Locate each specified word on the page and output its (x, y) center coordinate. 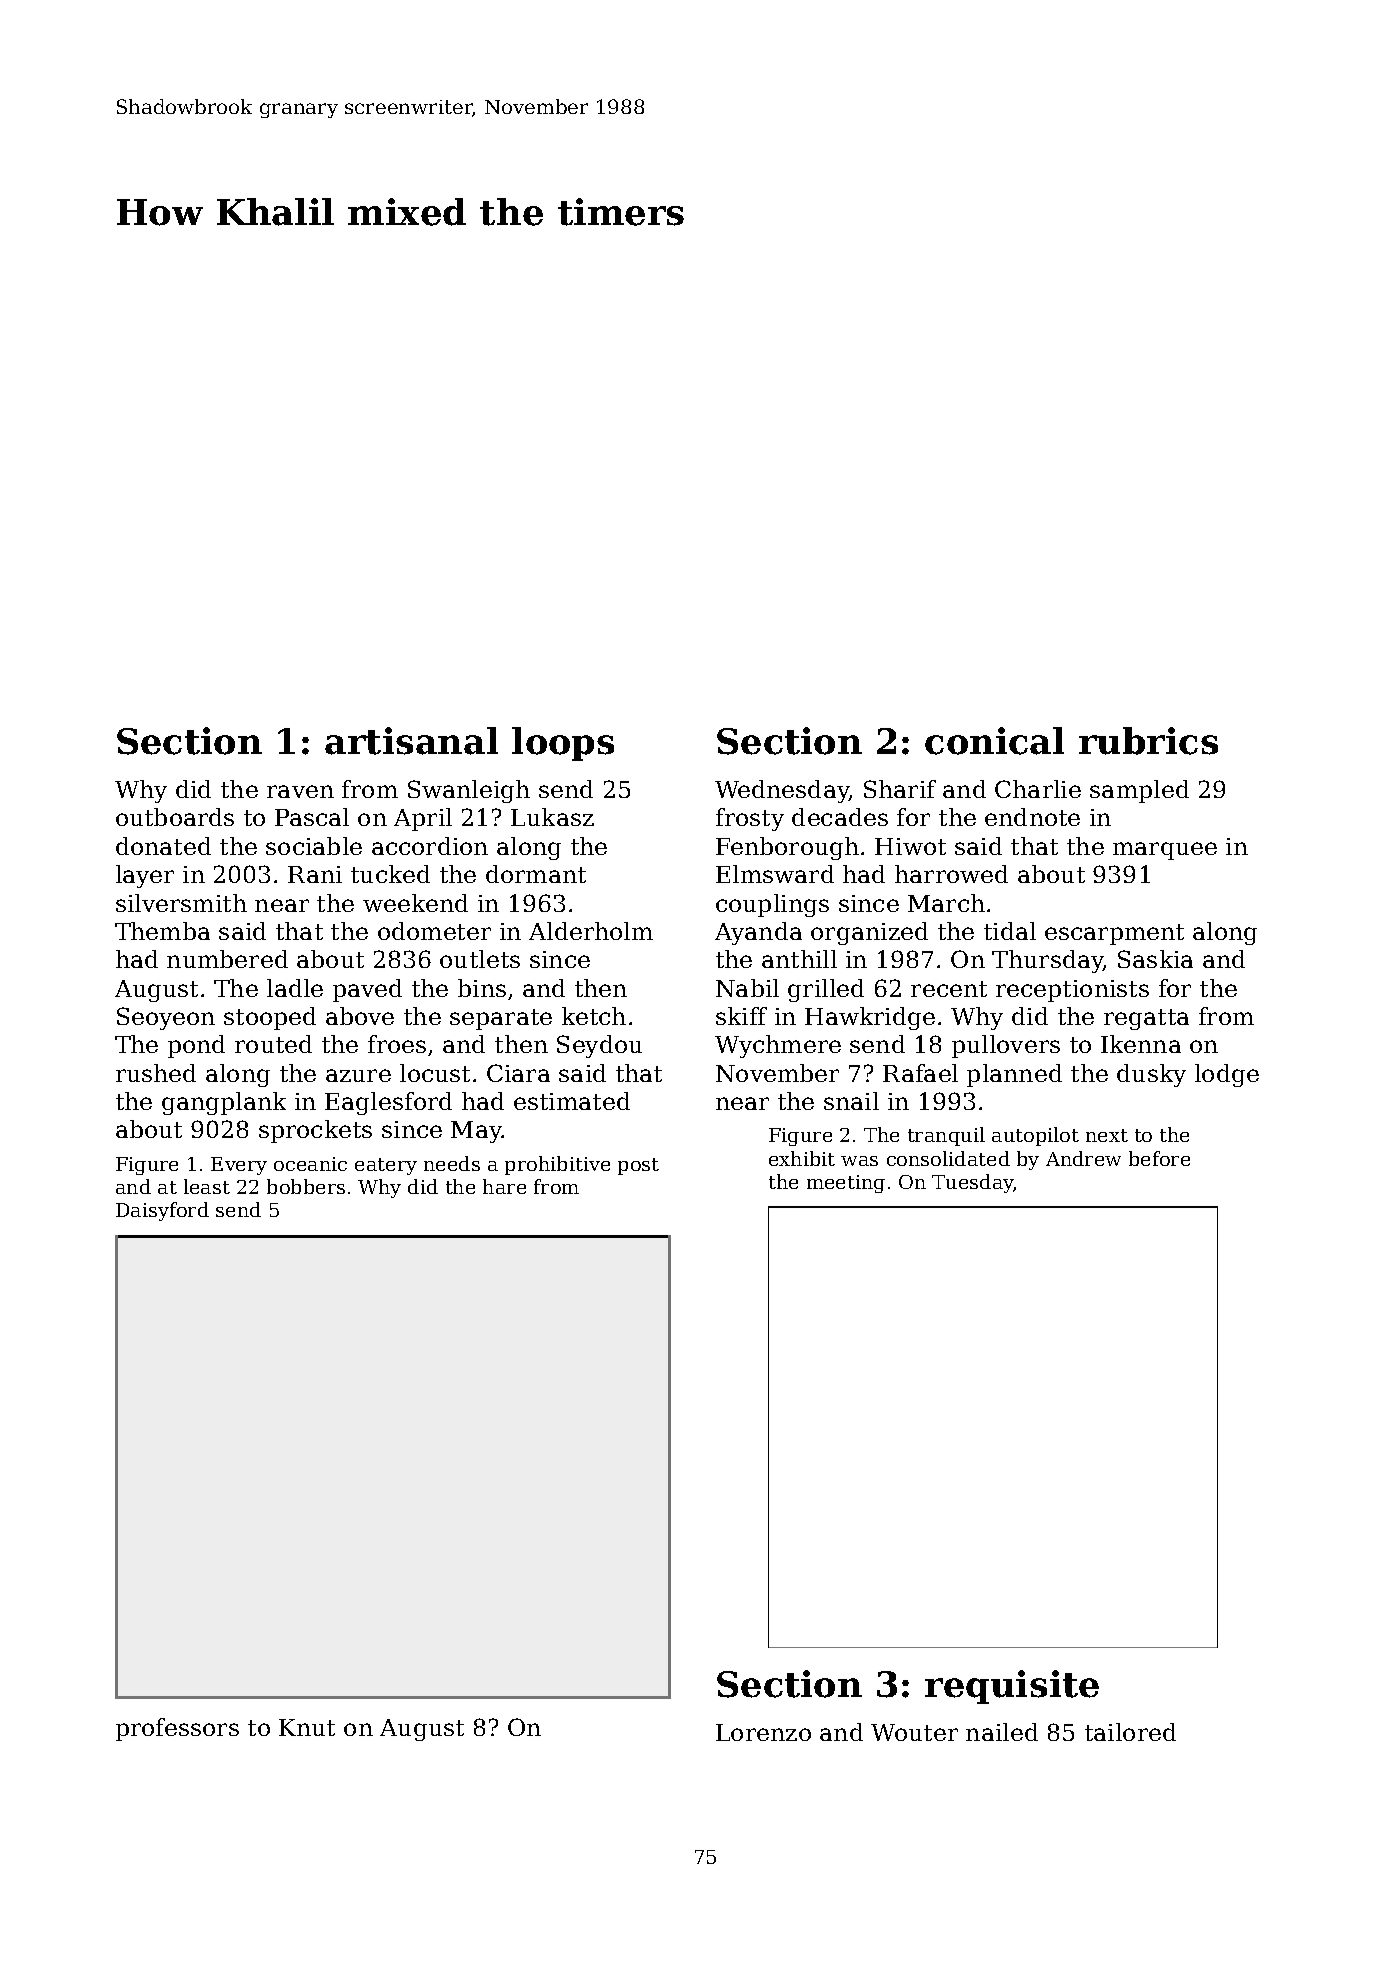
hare (504, 1186)
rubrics (1148, 741)
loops (563, 744)
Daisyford (162, 1211)
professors (177, 1729)
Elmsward (775, 874)
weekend (415, 903)
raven (300, 791)
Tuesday (973, 1183)
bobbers (306, 1186)
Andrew (1083, 1158)
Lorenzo (763, 1732)
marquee (1165, 851)
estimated (572, 1101)
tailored (1130, 1732)
